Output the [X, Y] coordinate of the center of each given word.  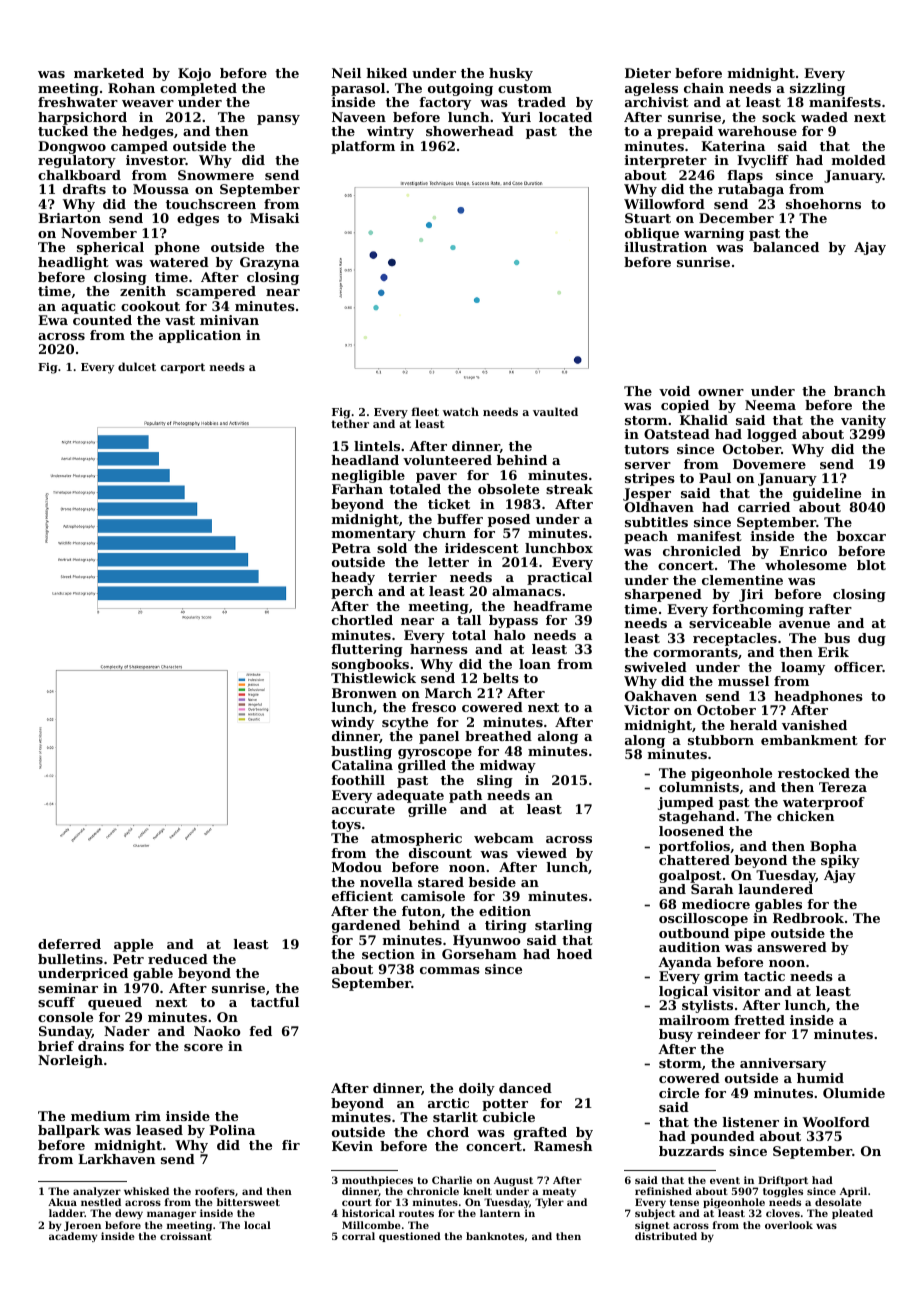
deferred [69, 944]
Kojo [194, 74]
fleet [425, 411]
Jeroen [82, 1226]
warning [714, 234]
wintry [390, 132]
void [674, 391]
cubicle [509, 1117]
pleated [852, 1214]
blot [871, 565]
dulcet [137, 366]
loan [535, 664]
